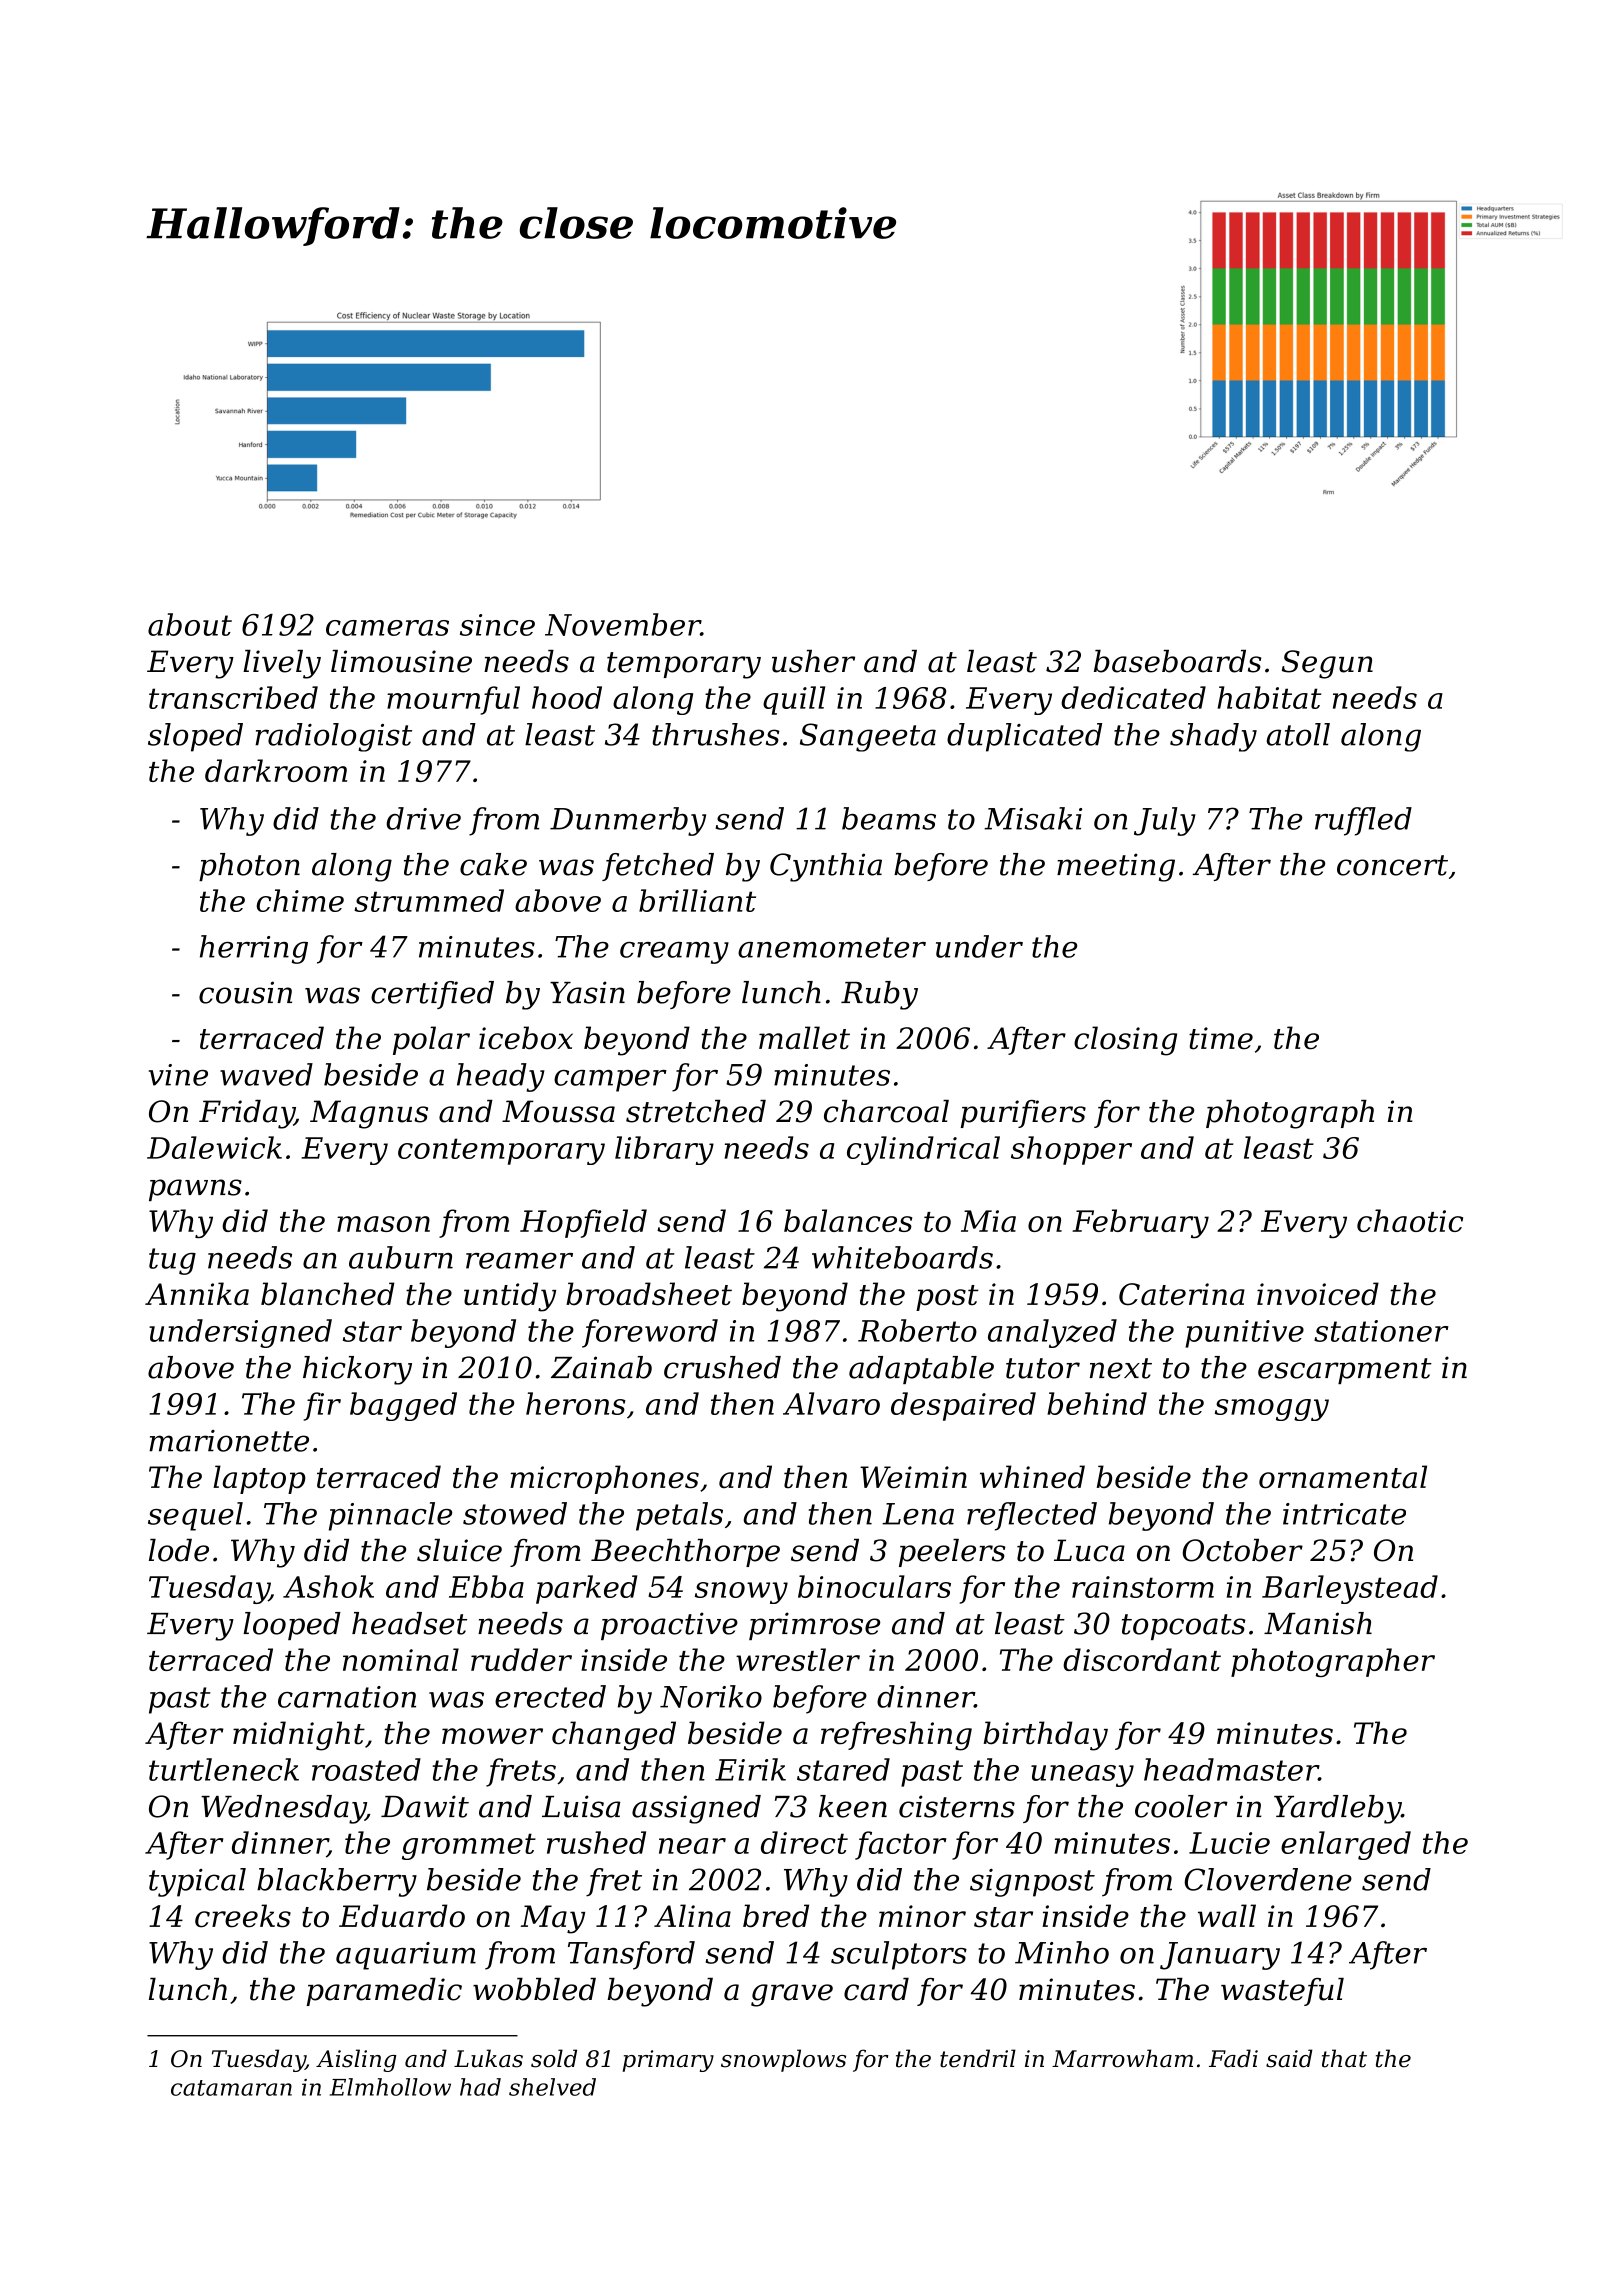 The height and width of the document is (2292, 1620). Describe the element at coordinates (1392, 865) in the document. I see `concert` at that location.
